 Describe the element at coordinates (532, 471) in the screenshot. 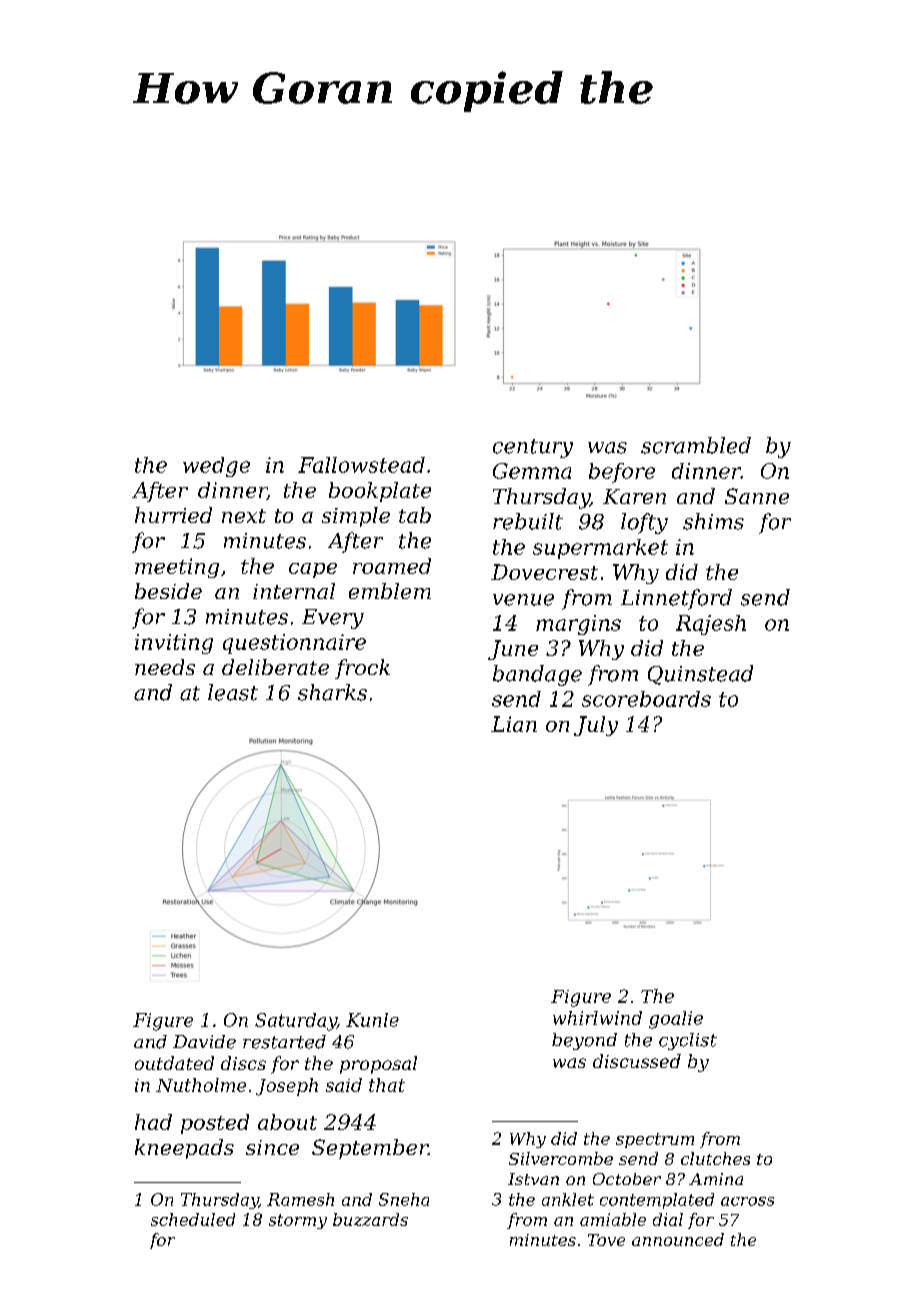

I see `Gemma` at that location.
